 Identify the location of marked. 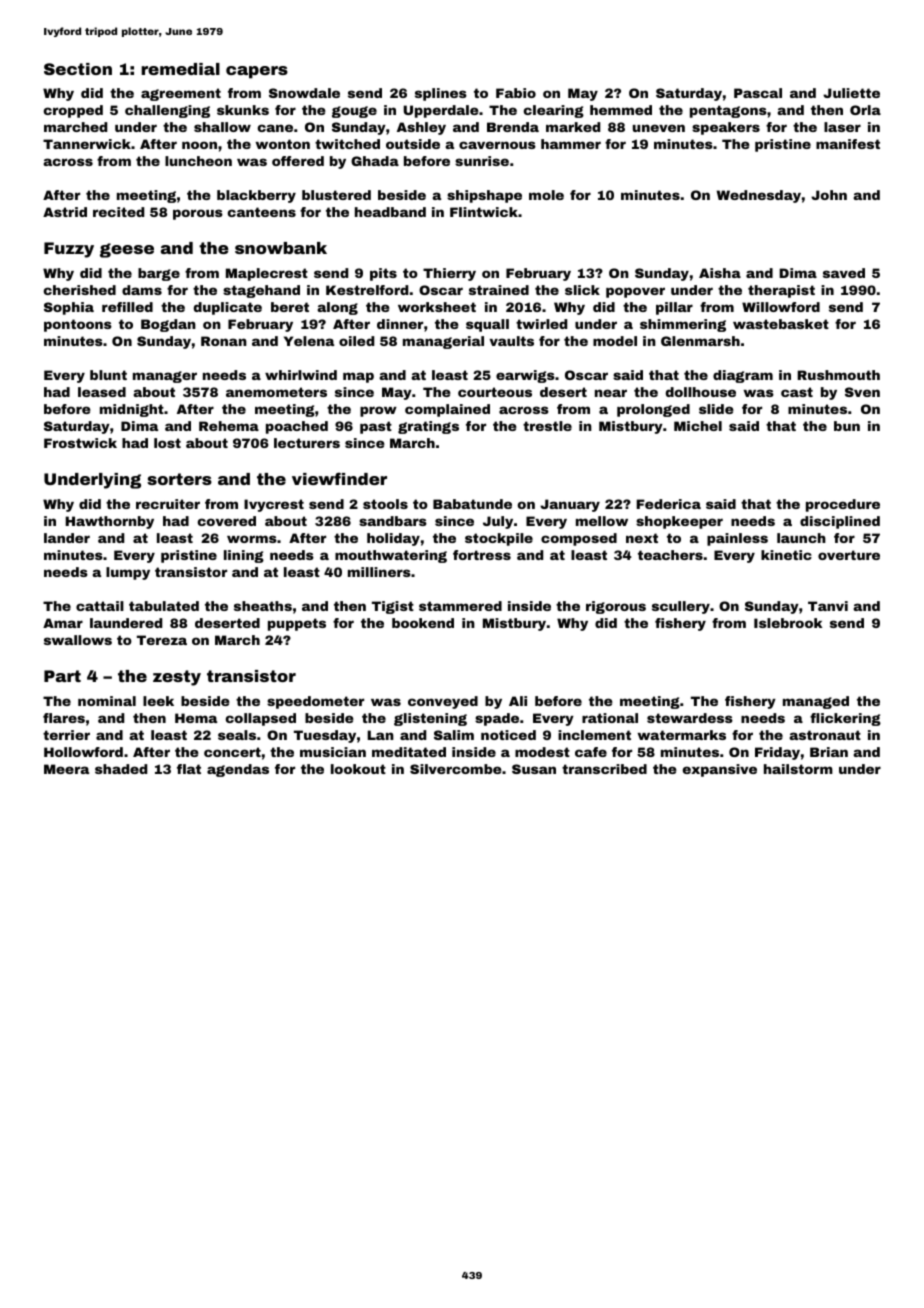
(573, 127).
